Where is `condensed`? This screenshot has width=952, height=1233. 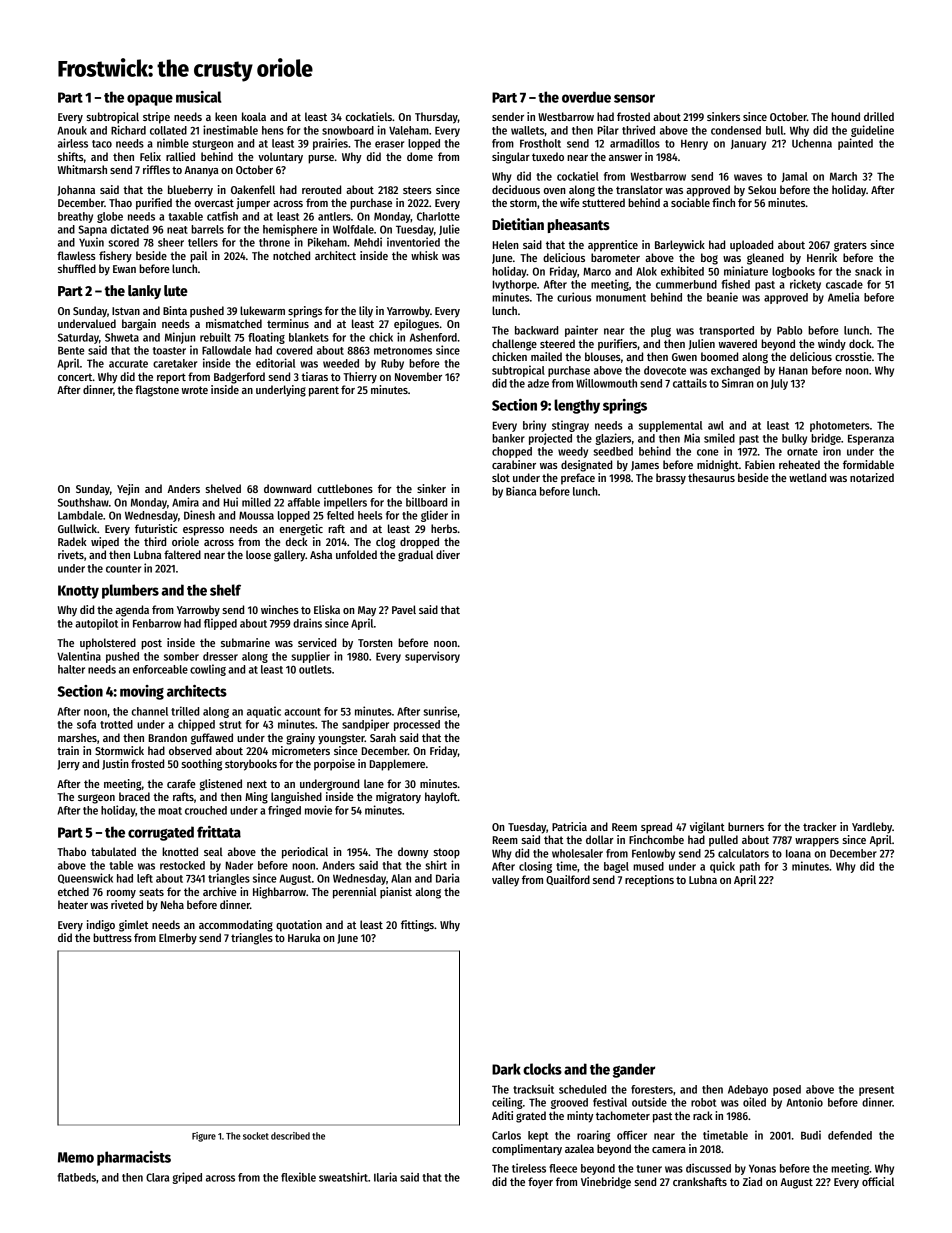 condensed is located at coordinates (736, 130).
